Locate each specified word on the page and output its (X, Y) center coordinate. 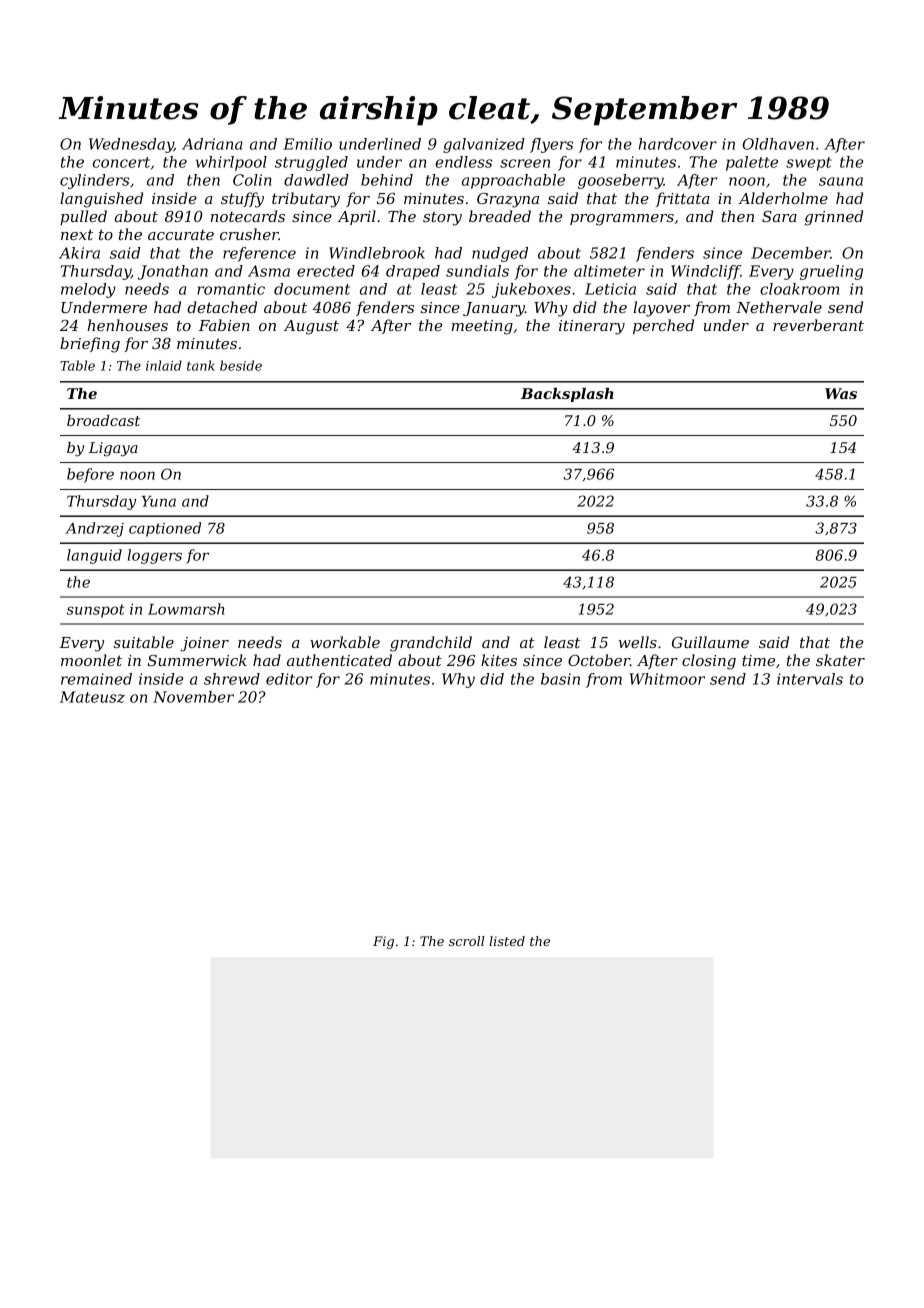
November (193, 697)
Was (841, 393)
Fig (383, 942)
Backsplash (567, 395)
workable (345, 642)
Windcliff (706, 272)
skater (840, 660)
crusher (249, 234)
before (90, 475)
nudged (500, 254)
